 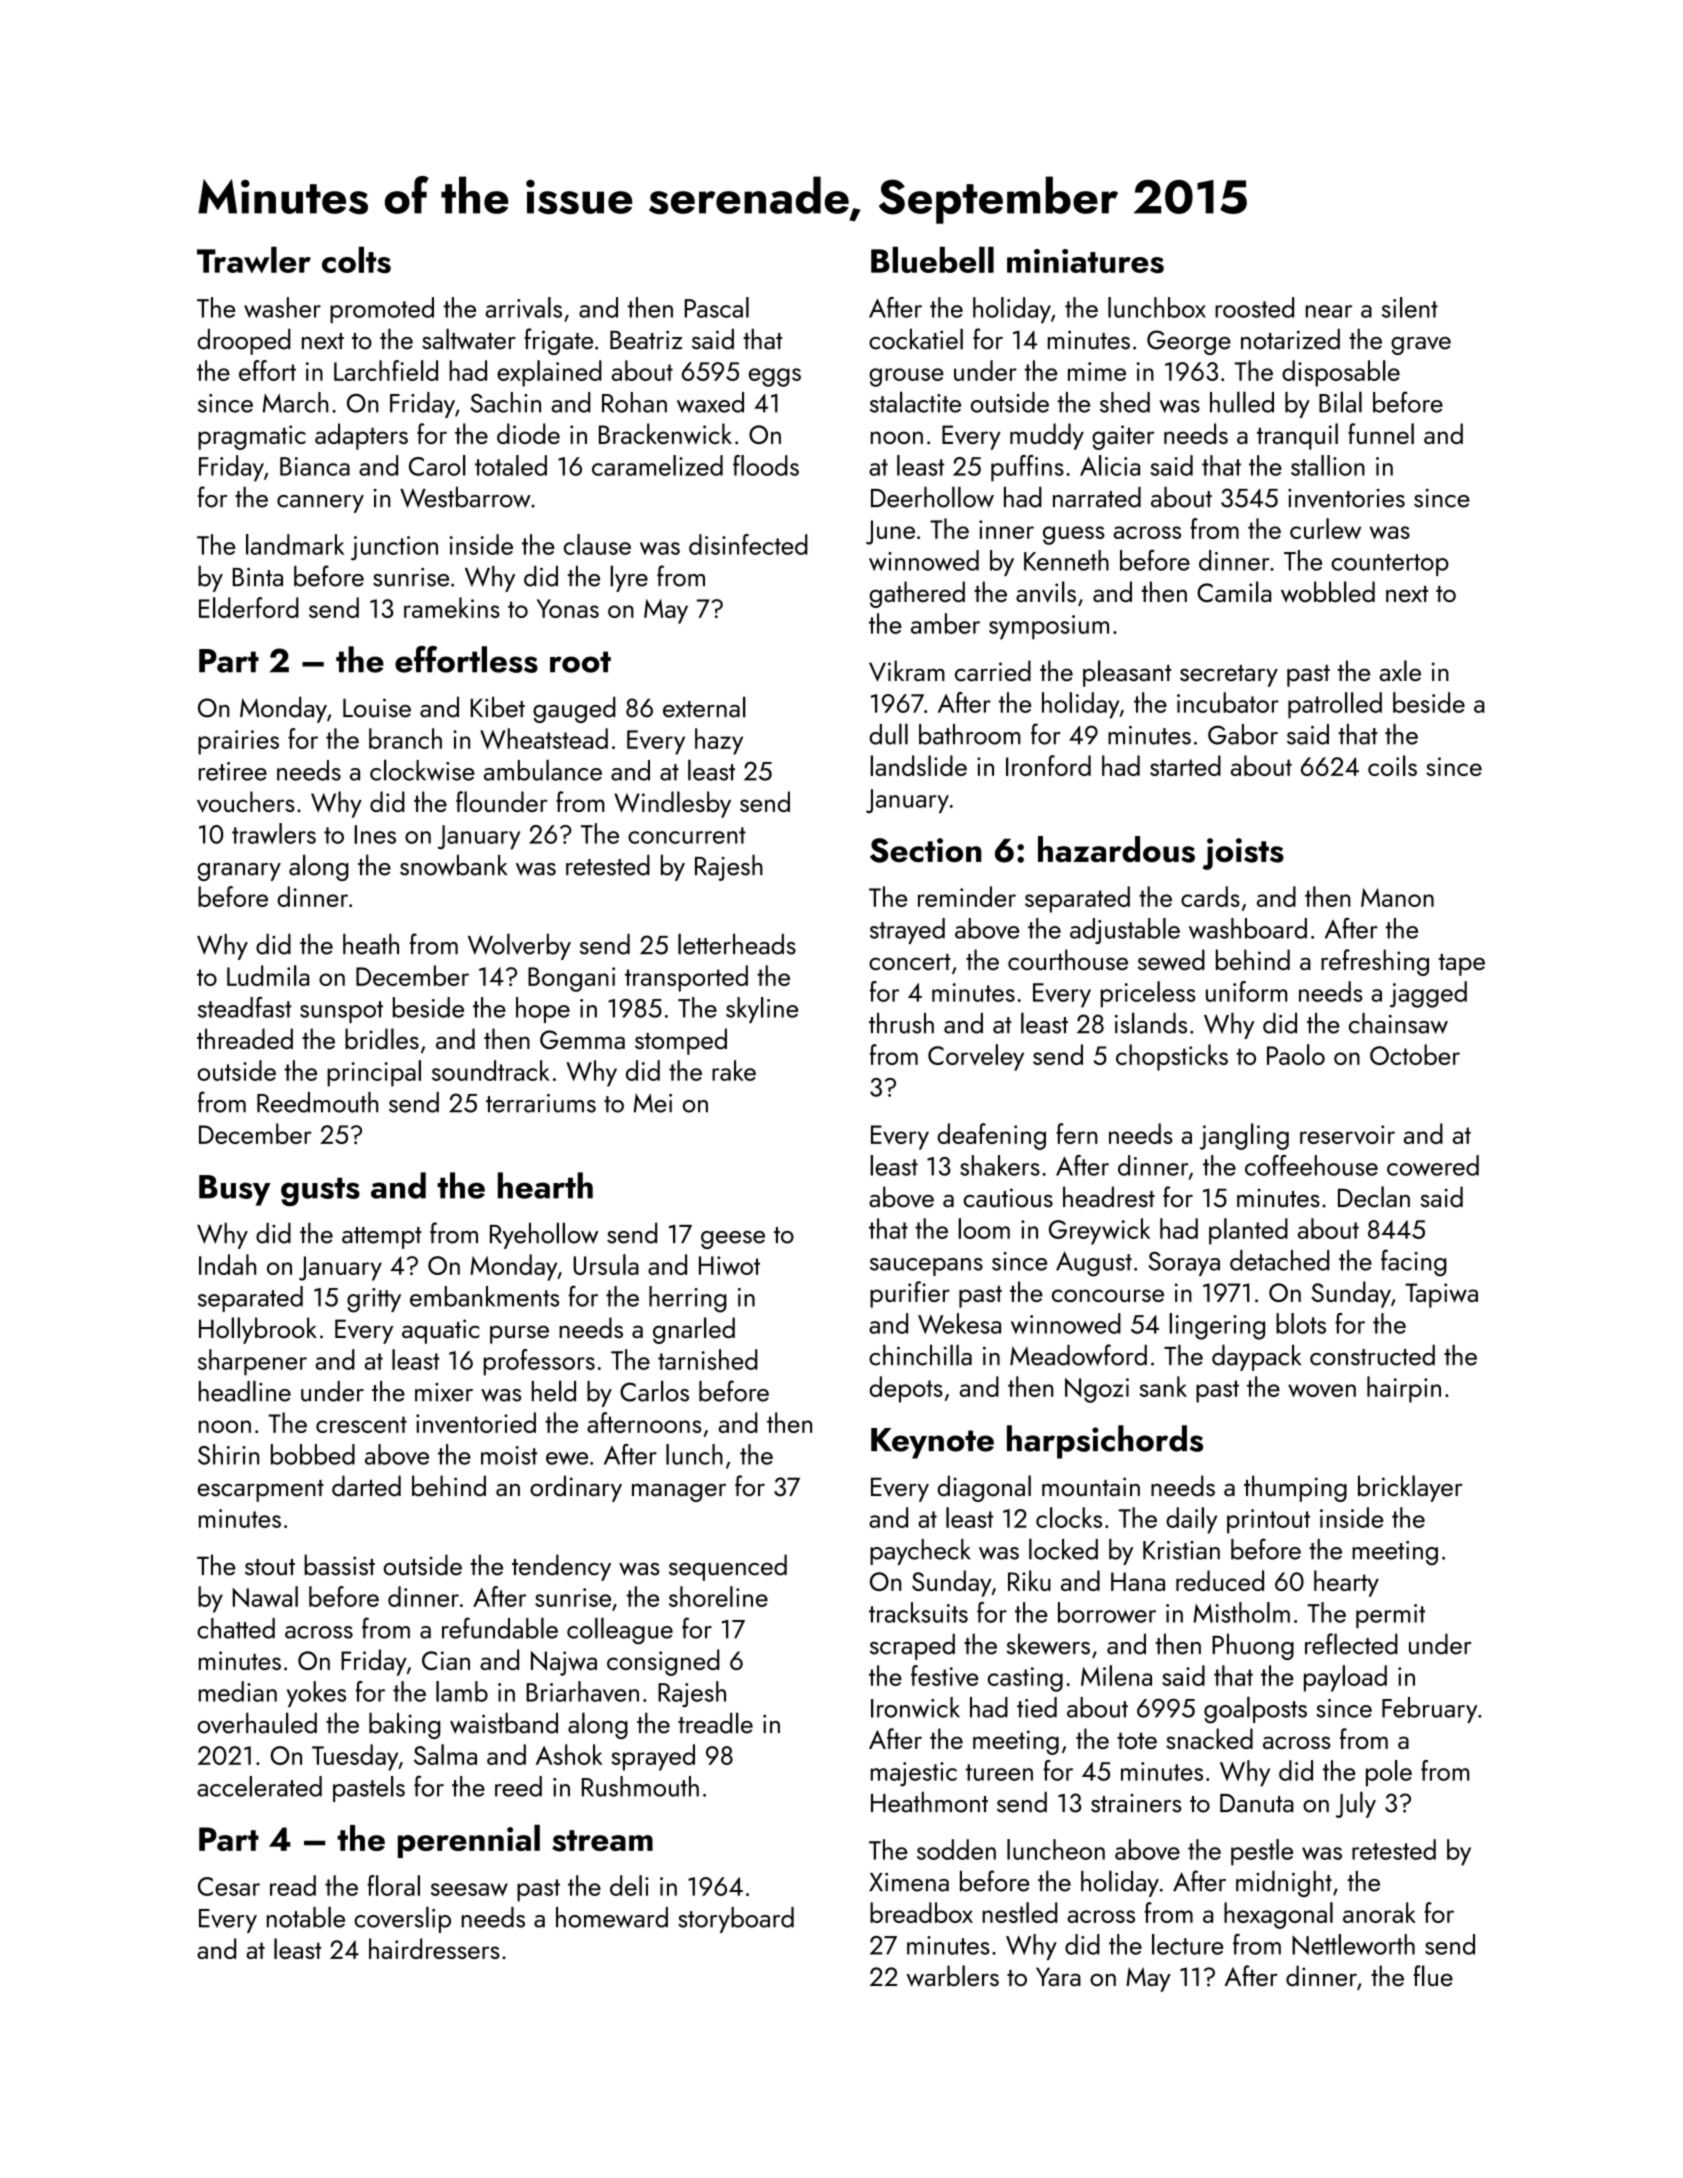 I want to click on sunspot, so click(x=341, y=1012).
